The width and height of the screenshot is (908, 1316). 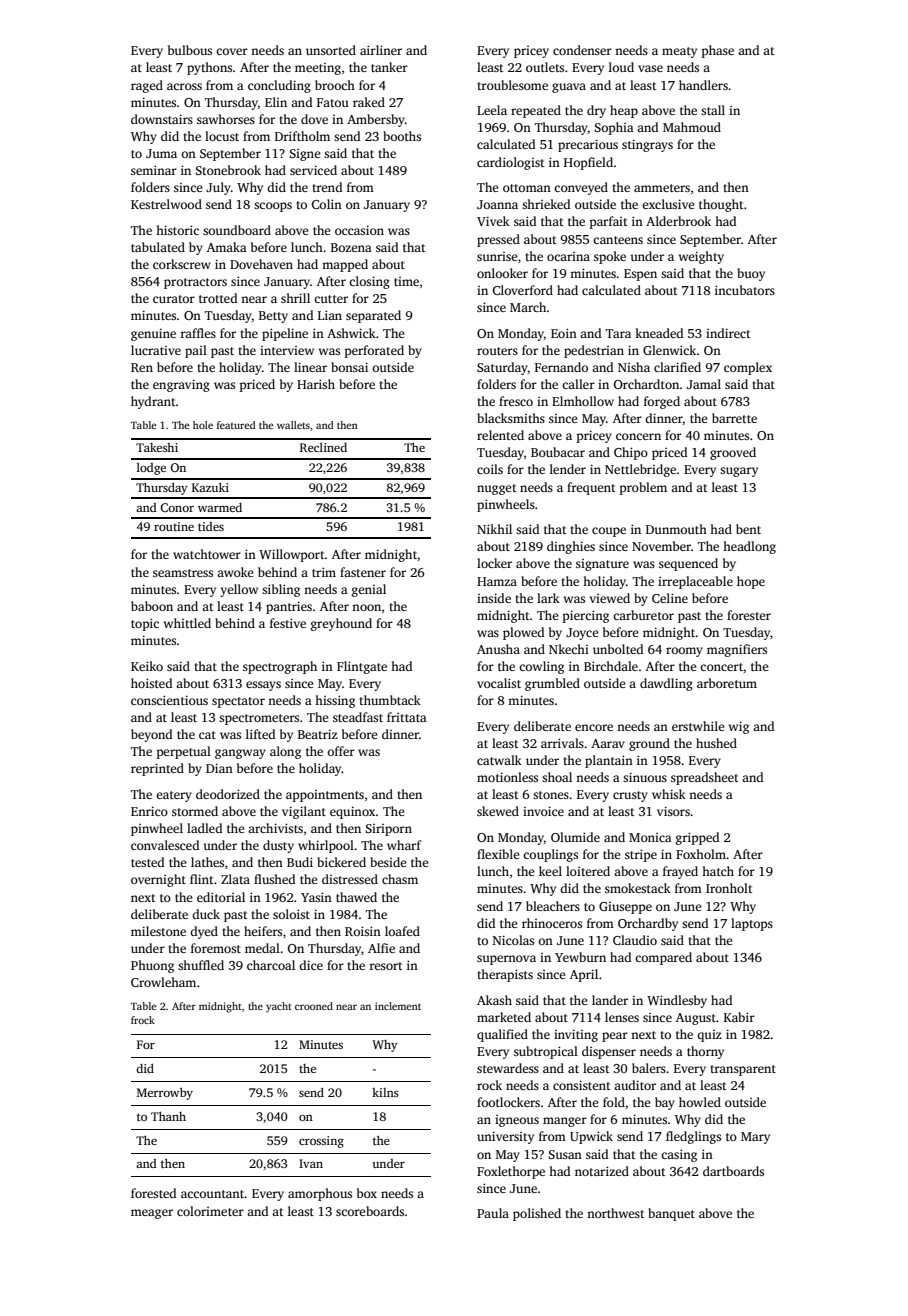 What do you see at coordinates (494, 529) in the screenshot?
I see `Nikhil` at bounding box center [494, 529].
